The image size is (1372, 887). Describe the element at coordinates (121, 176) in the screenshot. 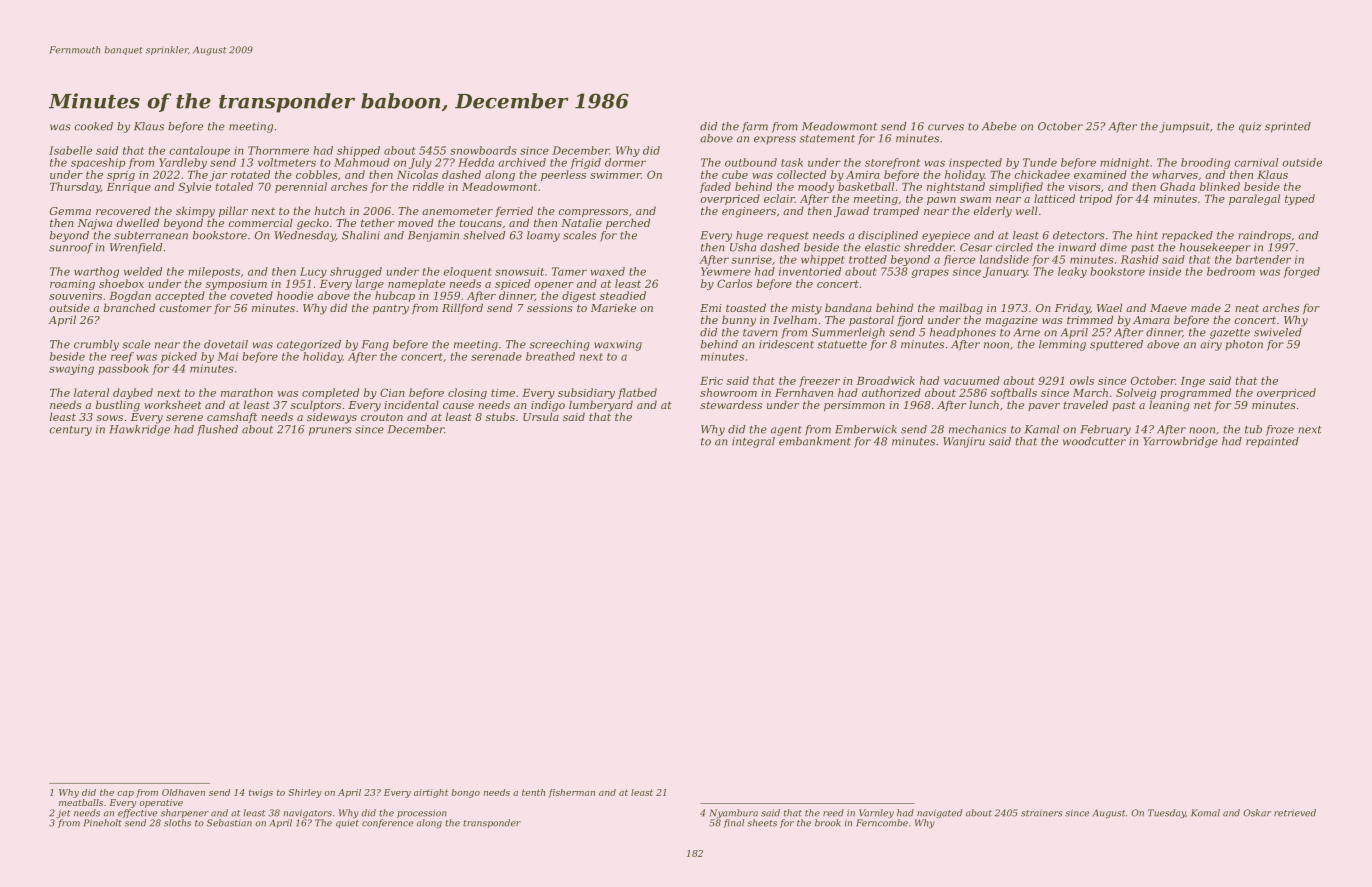

I see `sprig` at that location.
